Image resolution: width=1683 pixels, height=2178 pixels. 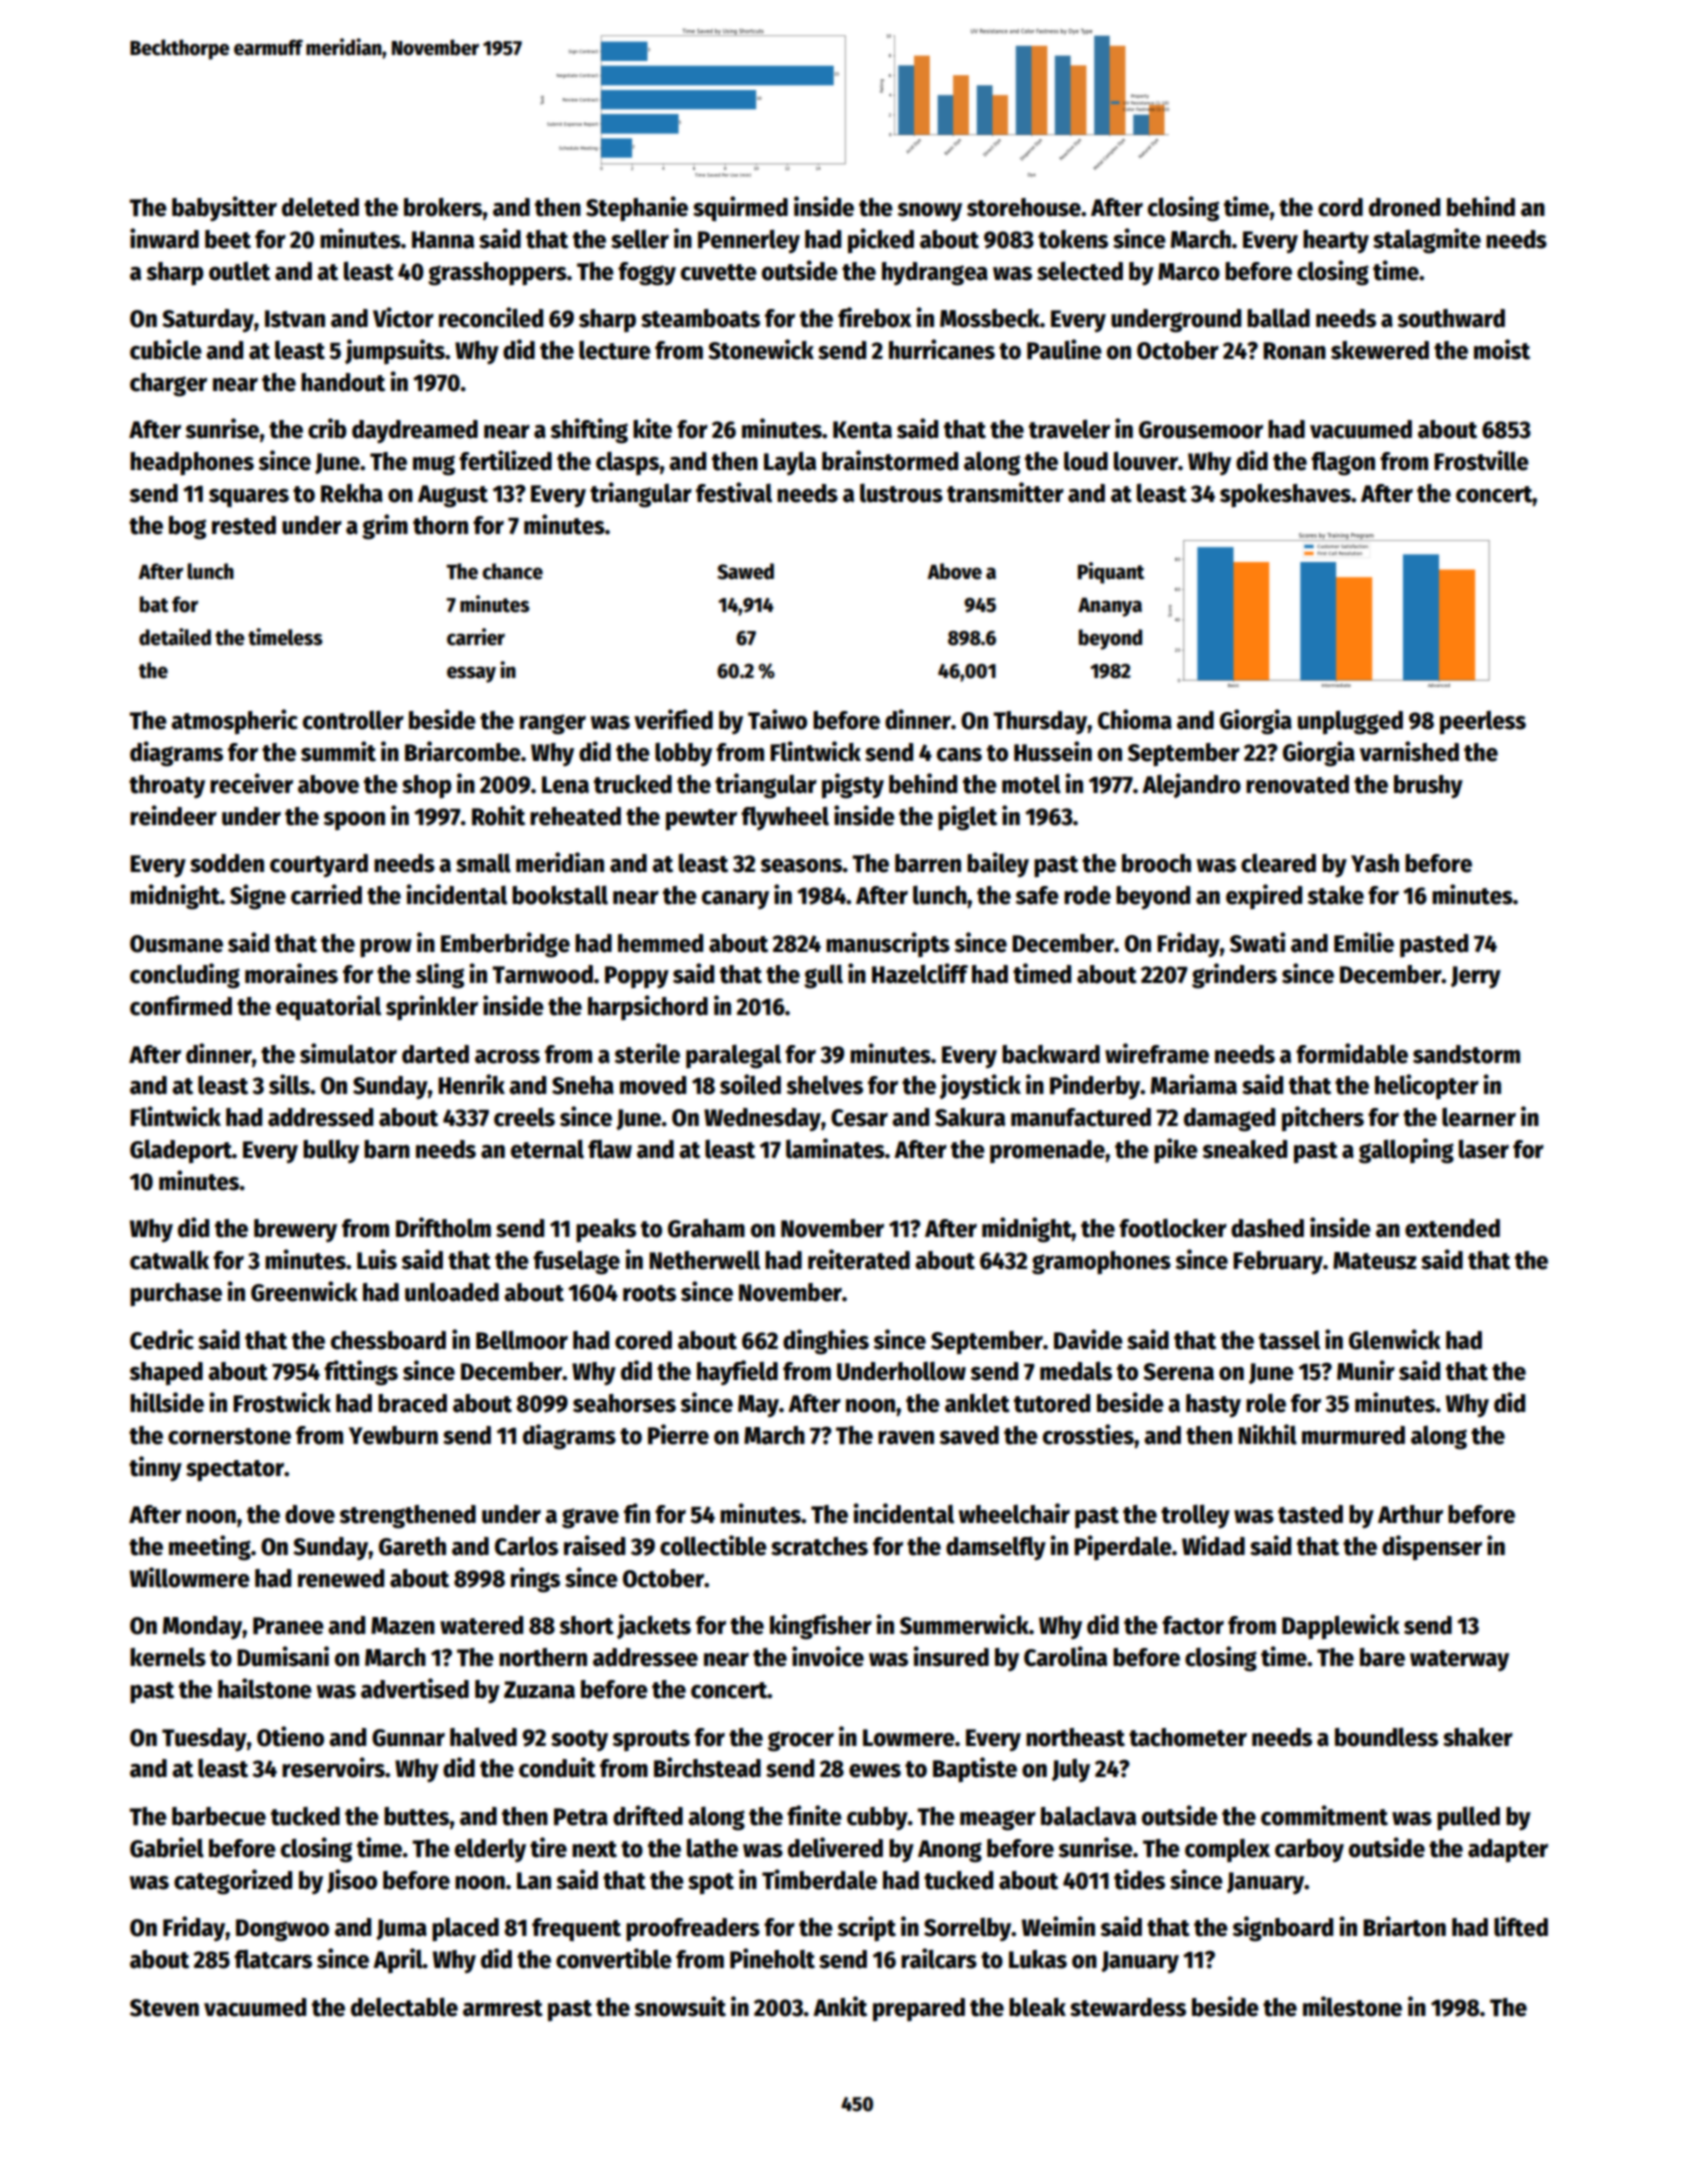 What do you see at coordinates (1278, 863) in the image?
I see `cleared` at bounding box center [1278, 863].
